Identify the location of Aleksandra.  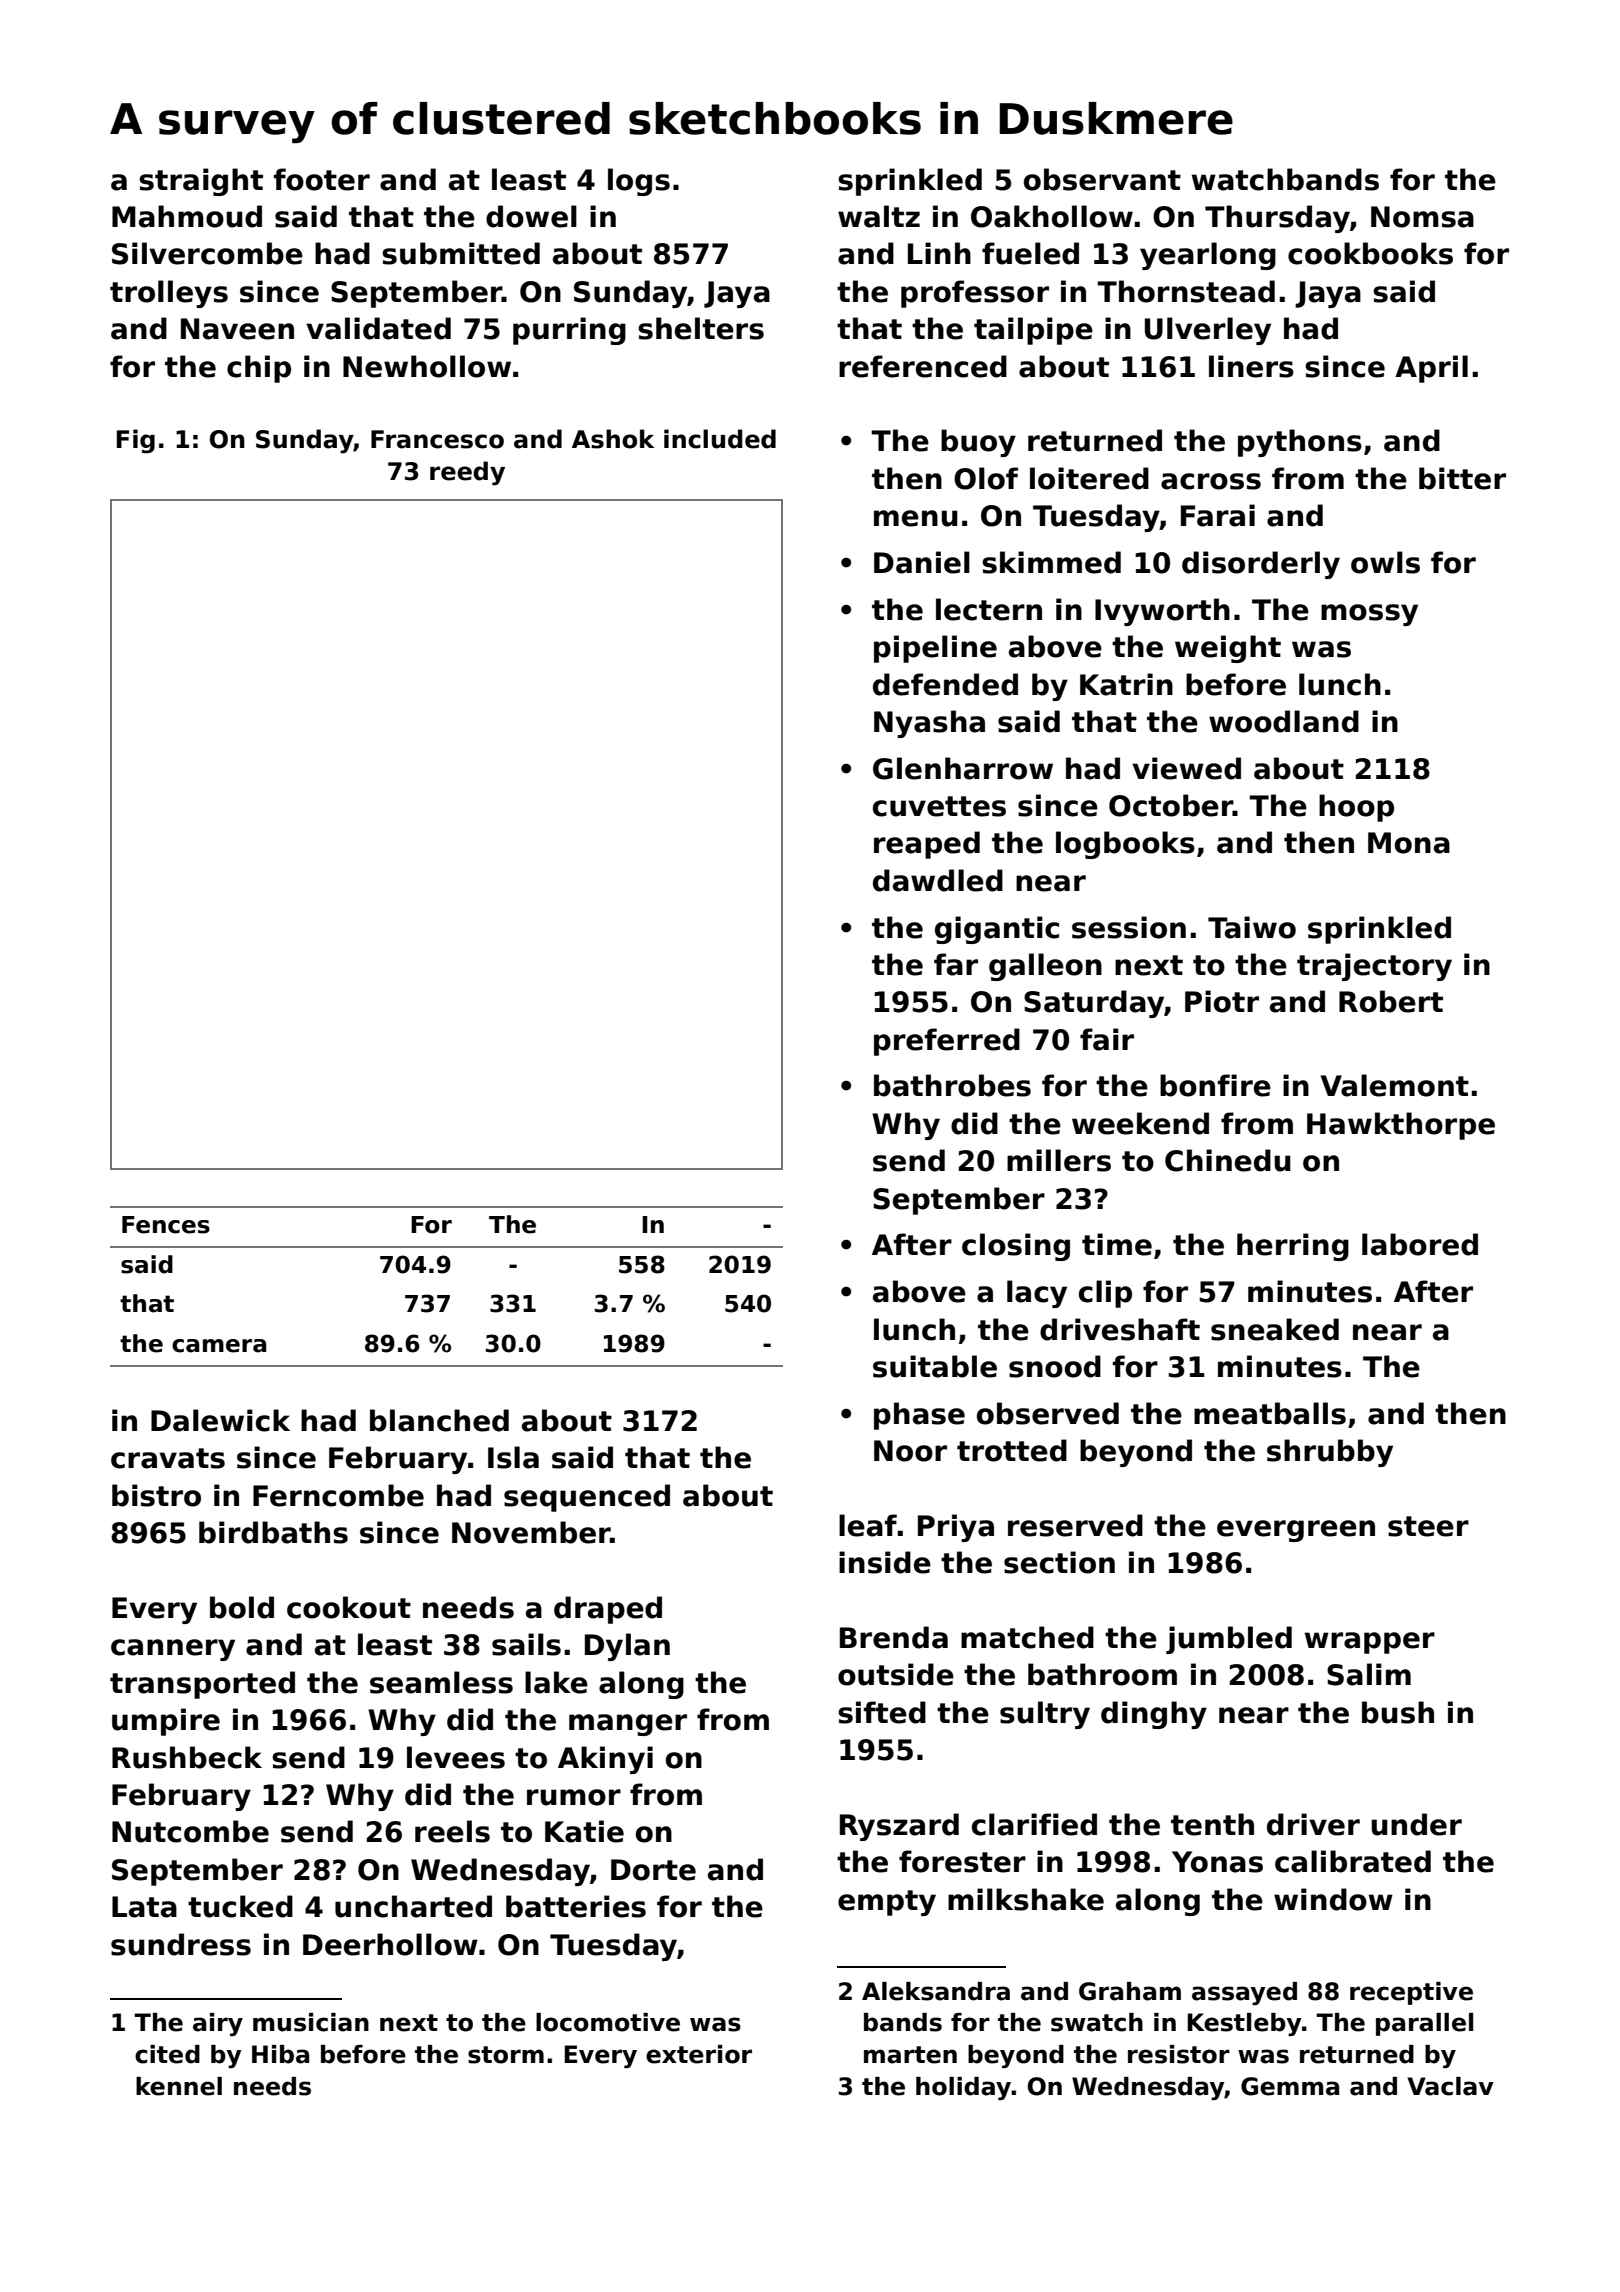
(936, 1991).
